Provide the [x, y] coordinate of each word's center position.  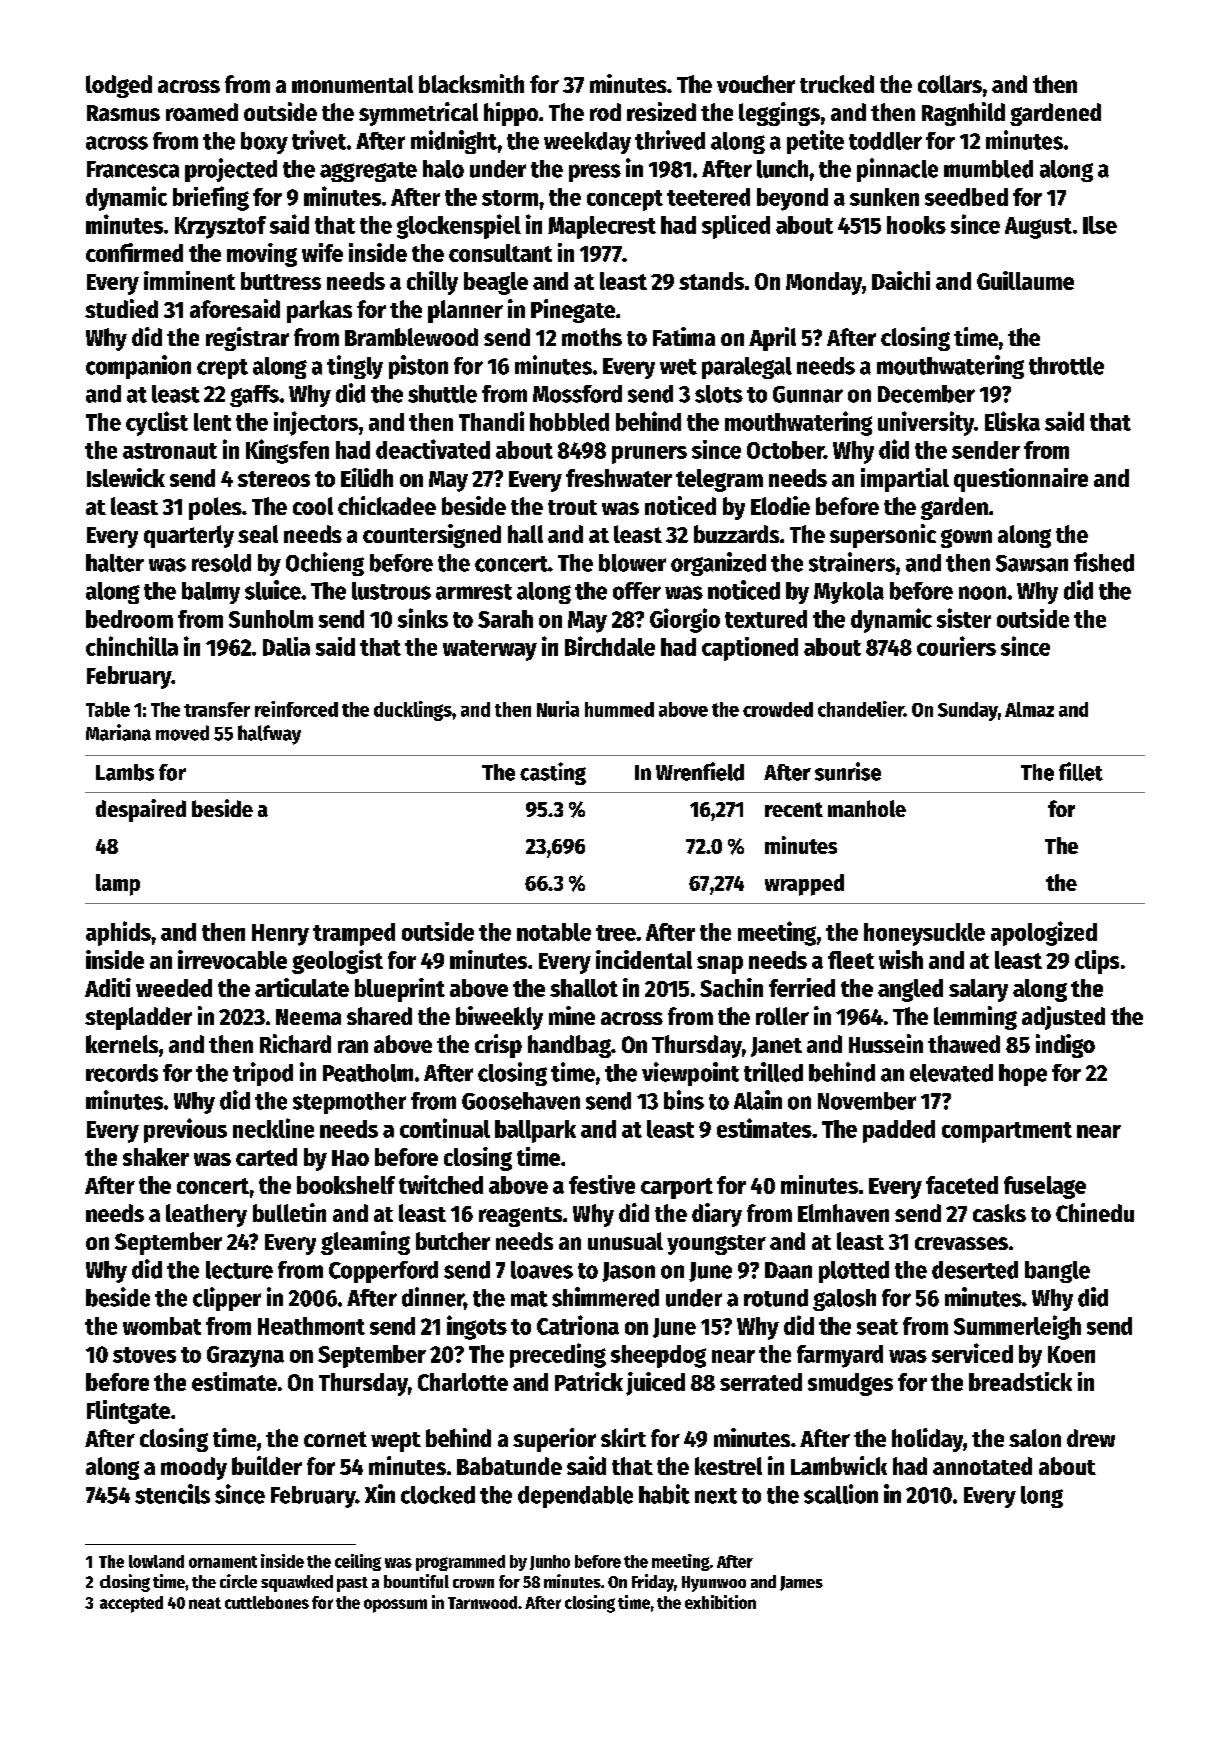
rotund [776, 1298]
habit [664, 1494]
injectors [316, 423]
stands [711, 281]
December [926, 394]
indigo [1065, 1046]
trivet [319, 140]
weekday [587, 143]
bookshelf [346, 1185]
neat [205, 1603]
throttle [1066, 366]
